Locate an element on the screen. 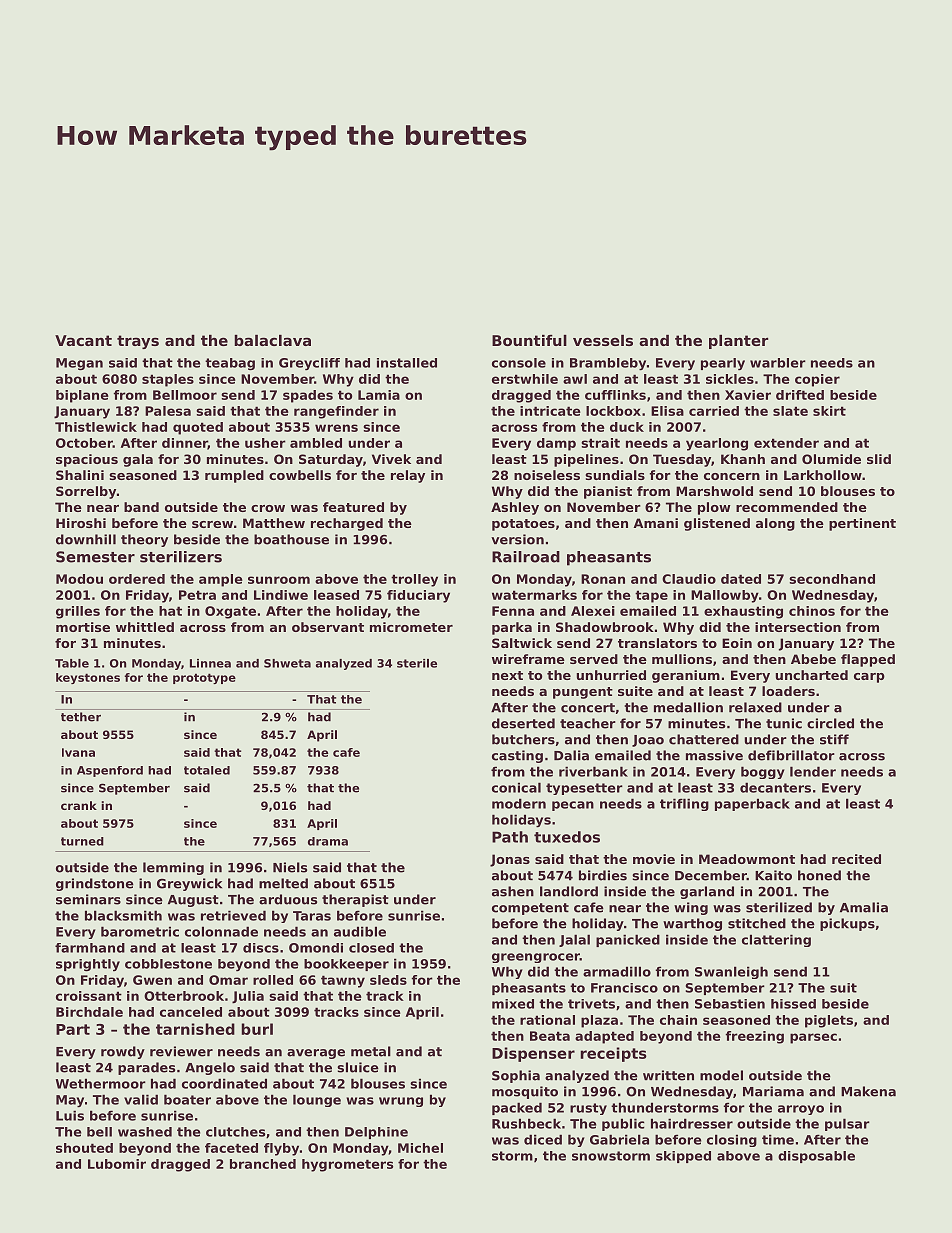  crank is located at coordinates (79, 805).
